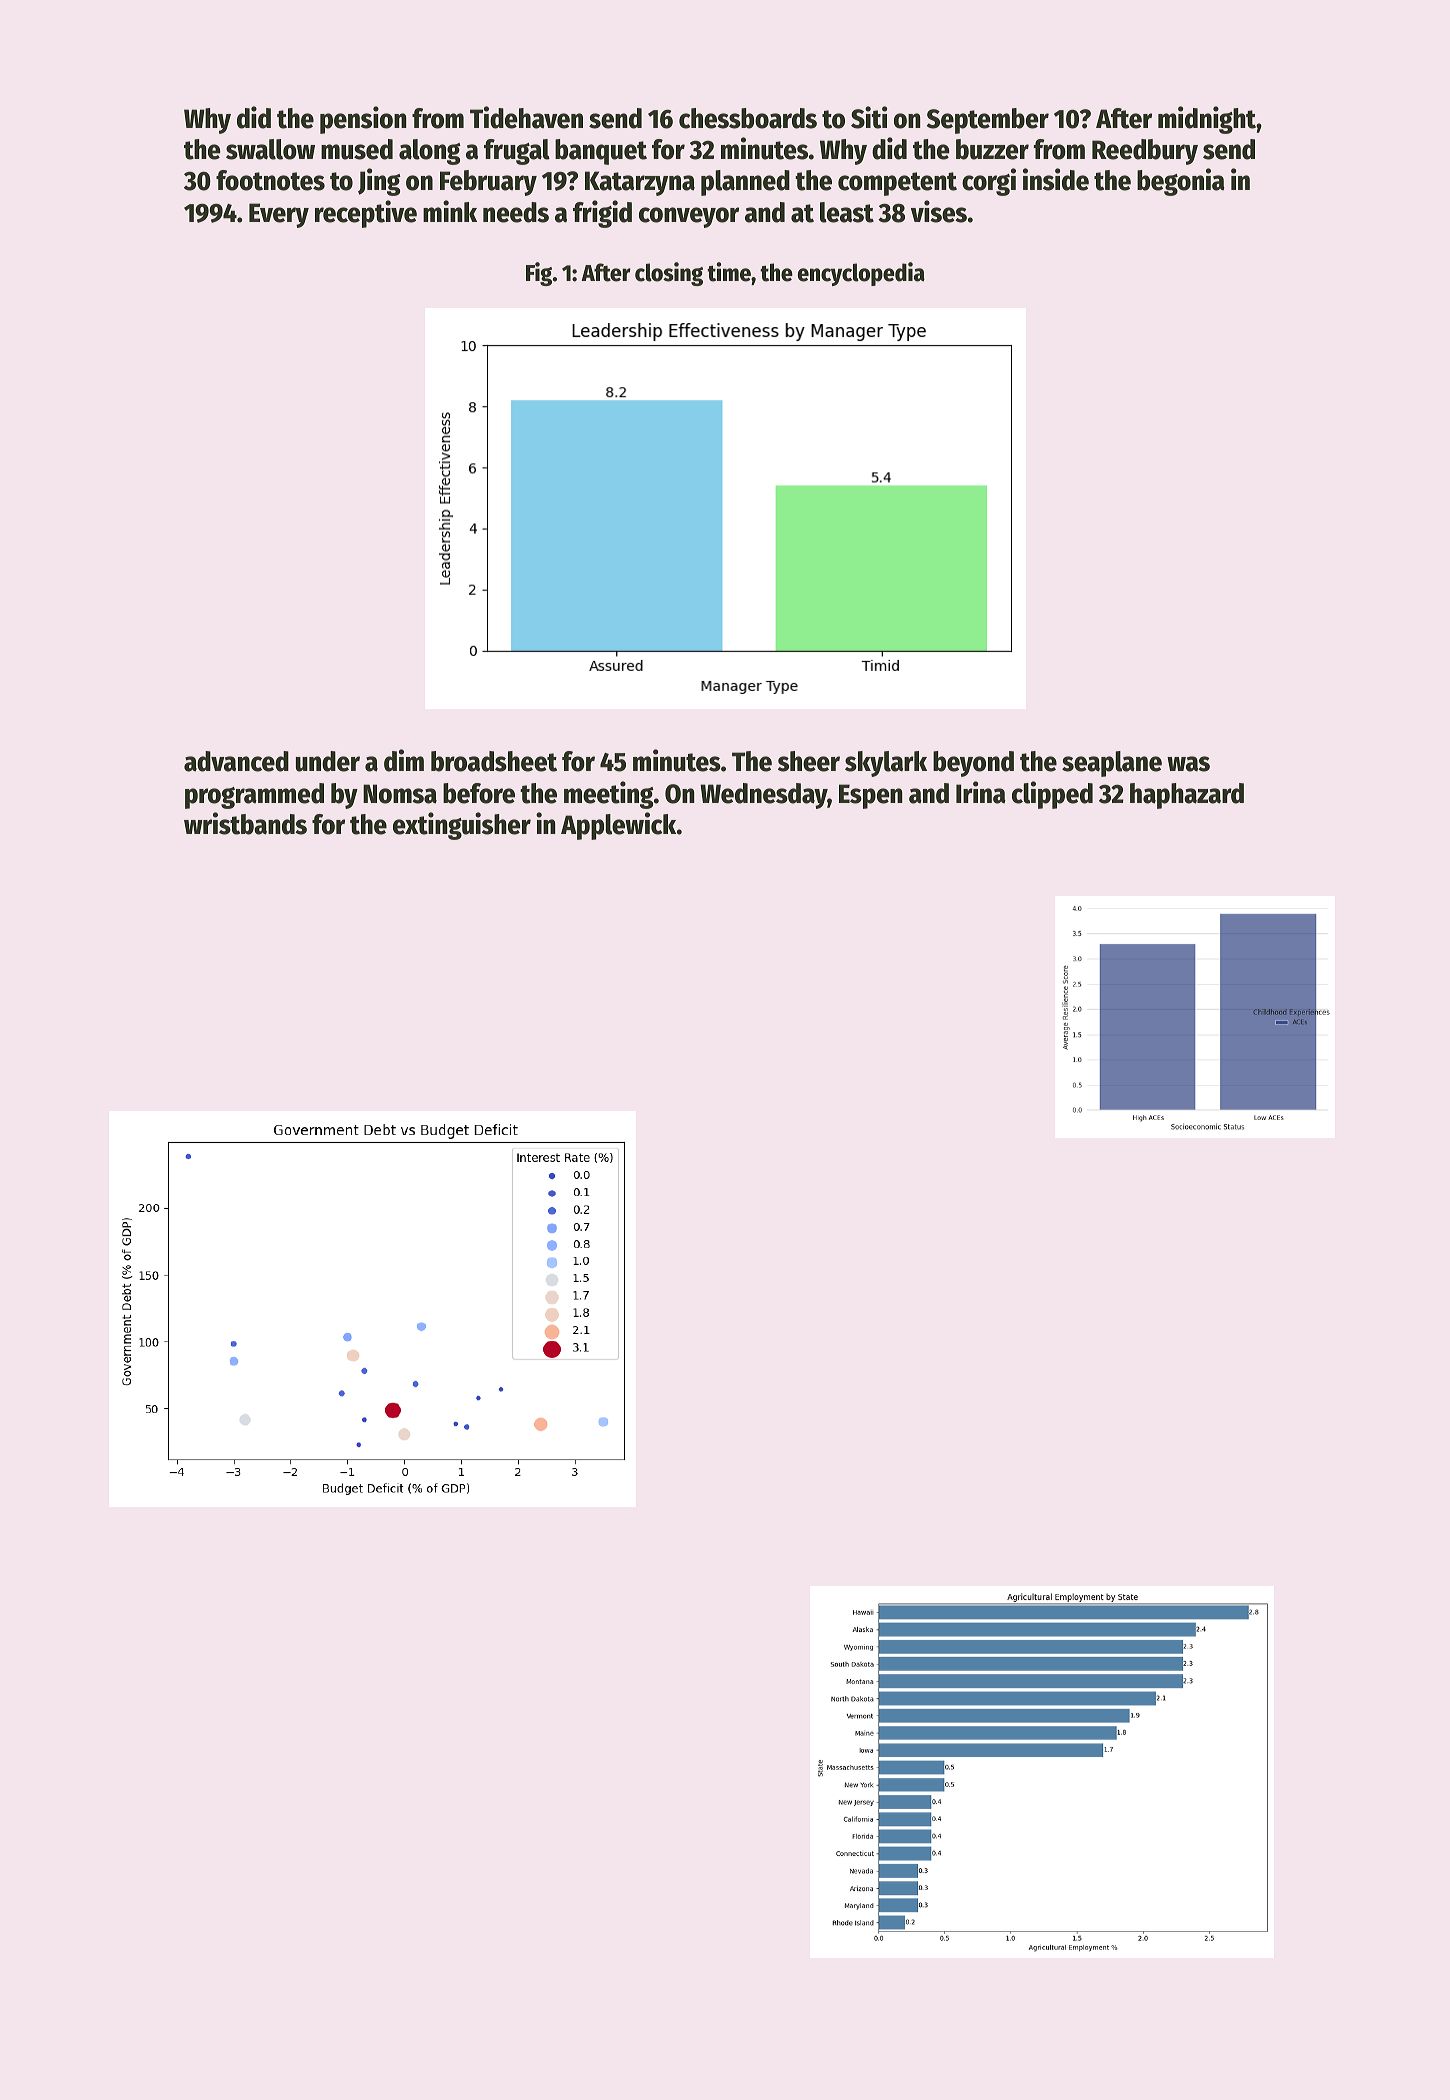  I want to click on least, so click(847, 212).
